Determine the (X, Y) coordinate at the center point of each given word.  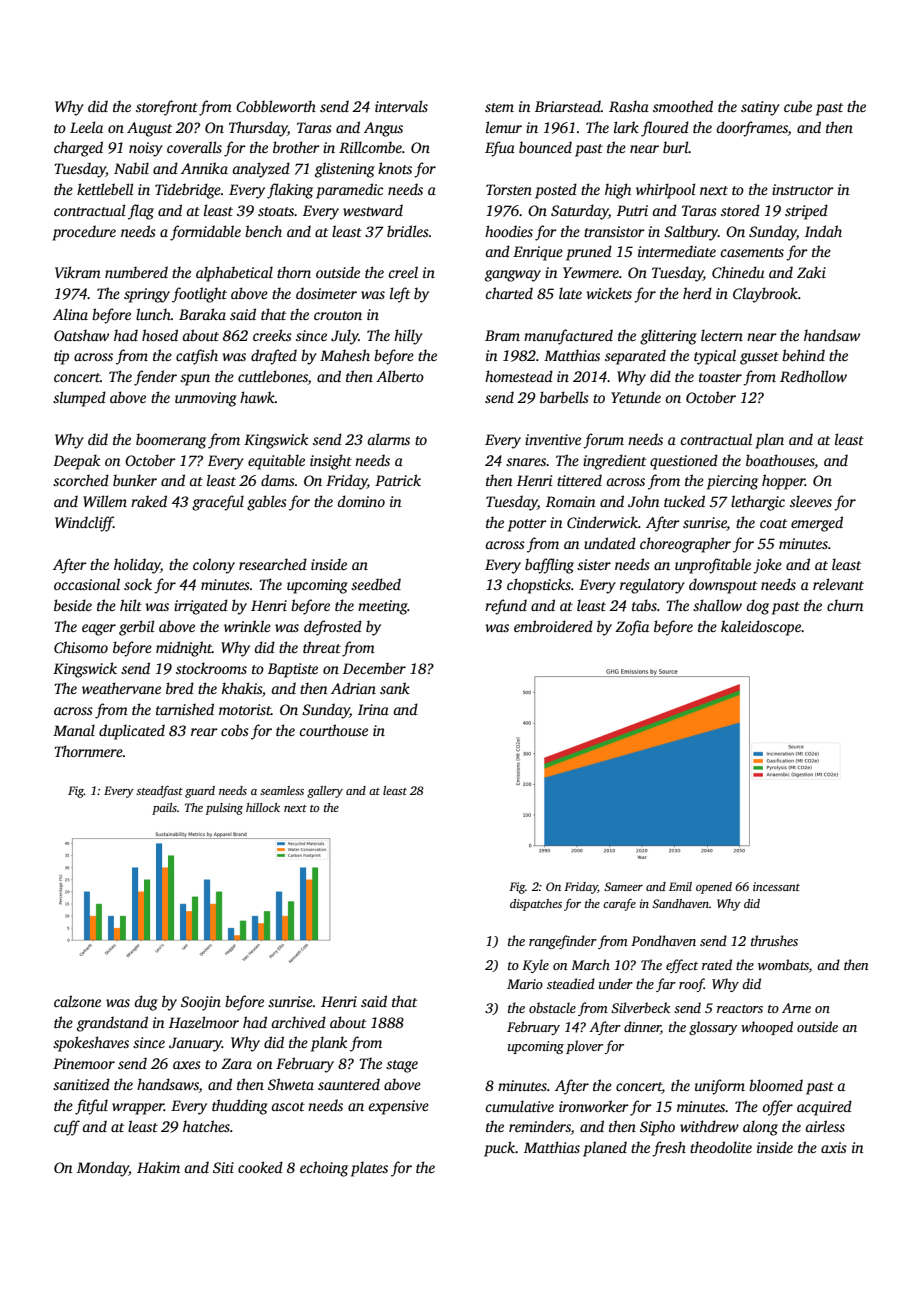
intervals (401, 106)
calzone (77, 1001)
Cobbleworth (276, 106)
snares (526, 462)
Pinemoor (84, 1063)
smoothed (683, 106)
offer (777, 1108)
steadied (571, 983)
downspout (723, 586)
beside (73, 605)
